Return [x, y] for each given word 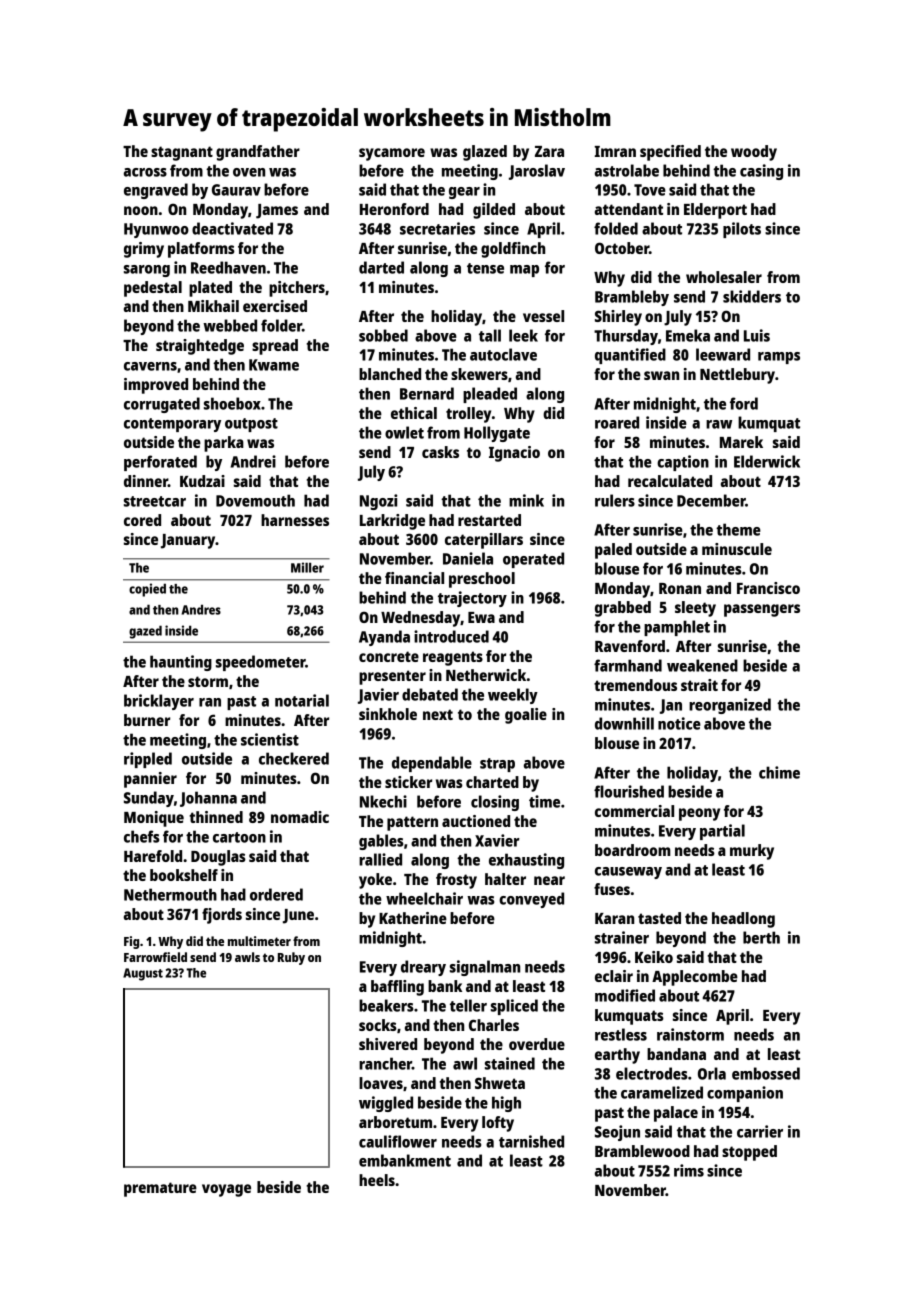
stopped [749, 1153]
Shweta [500, 1083]
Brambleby [632, 298]
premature [160, 1189]
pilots [742, 230]
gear [464, 193]
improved [156, 386]
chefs [141, 836]
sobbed [383, 335]
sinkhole [388, 714]
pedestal [153, 289]
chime [779, 772]
